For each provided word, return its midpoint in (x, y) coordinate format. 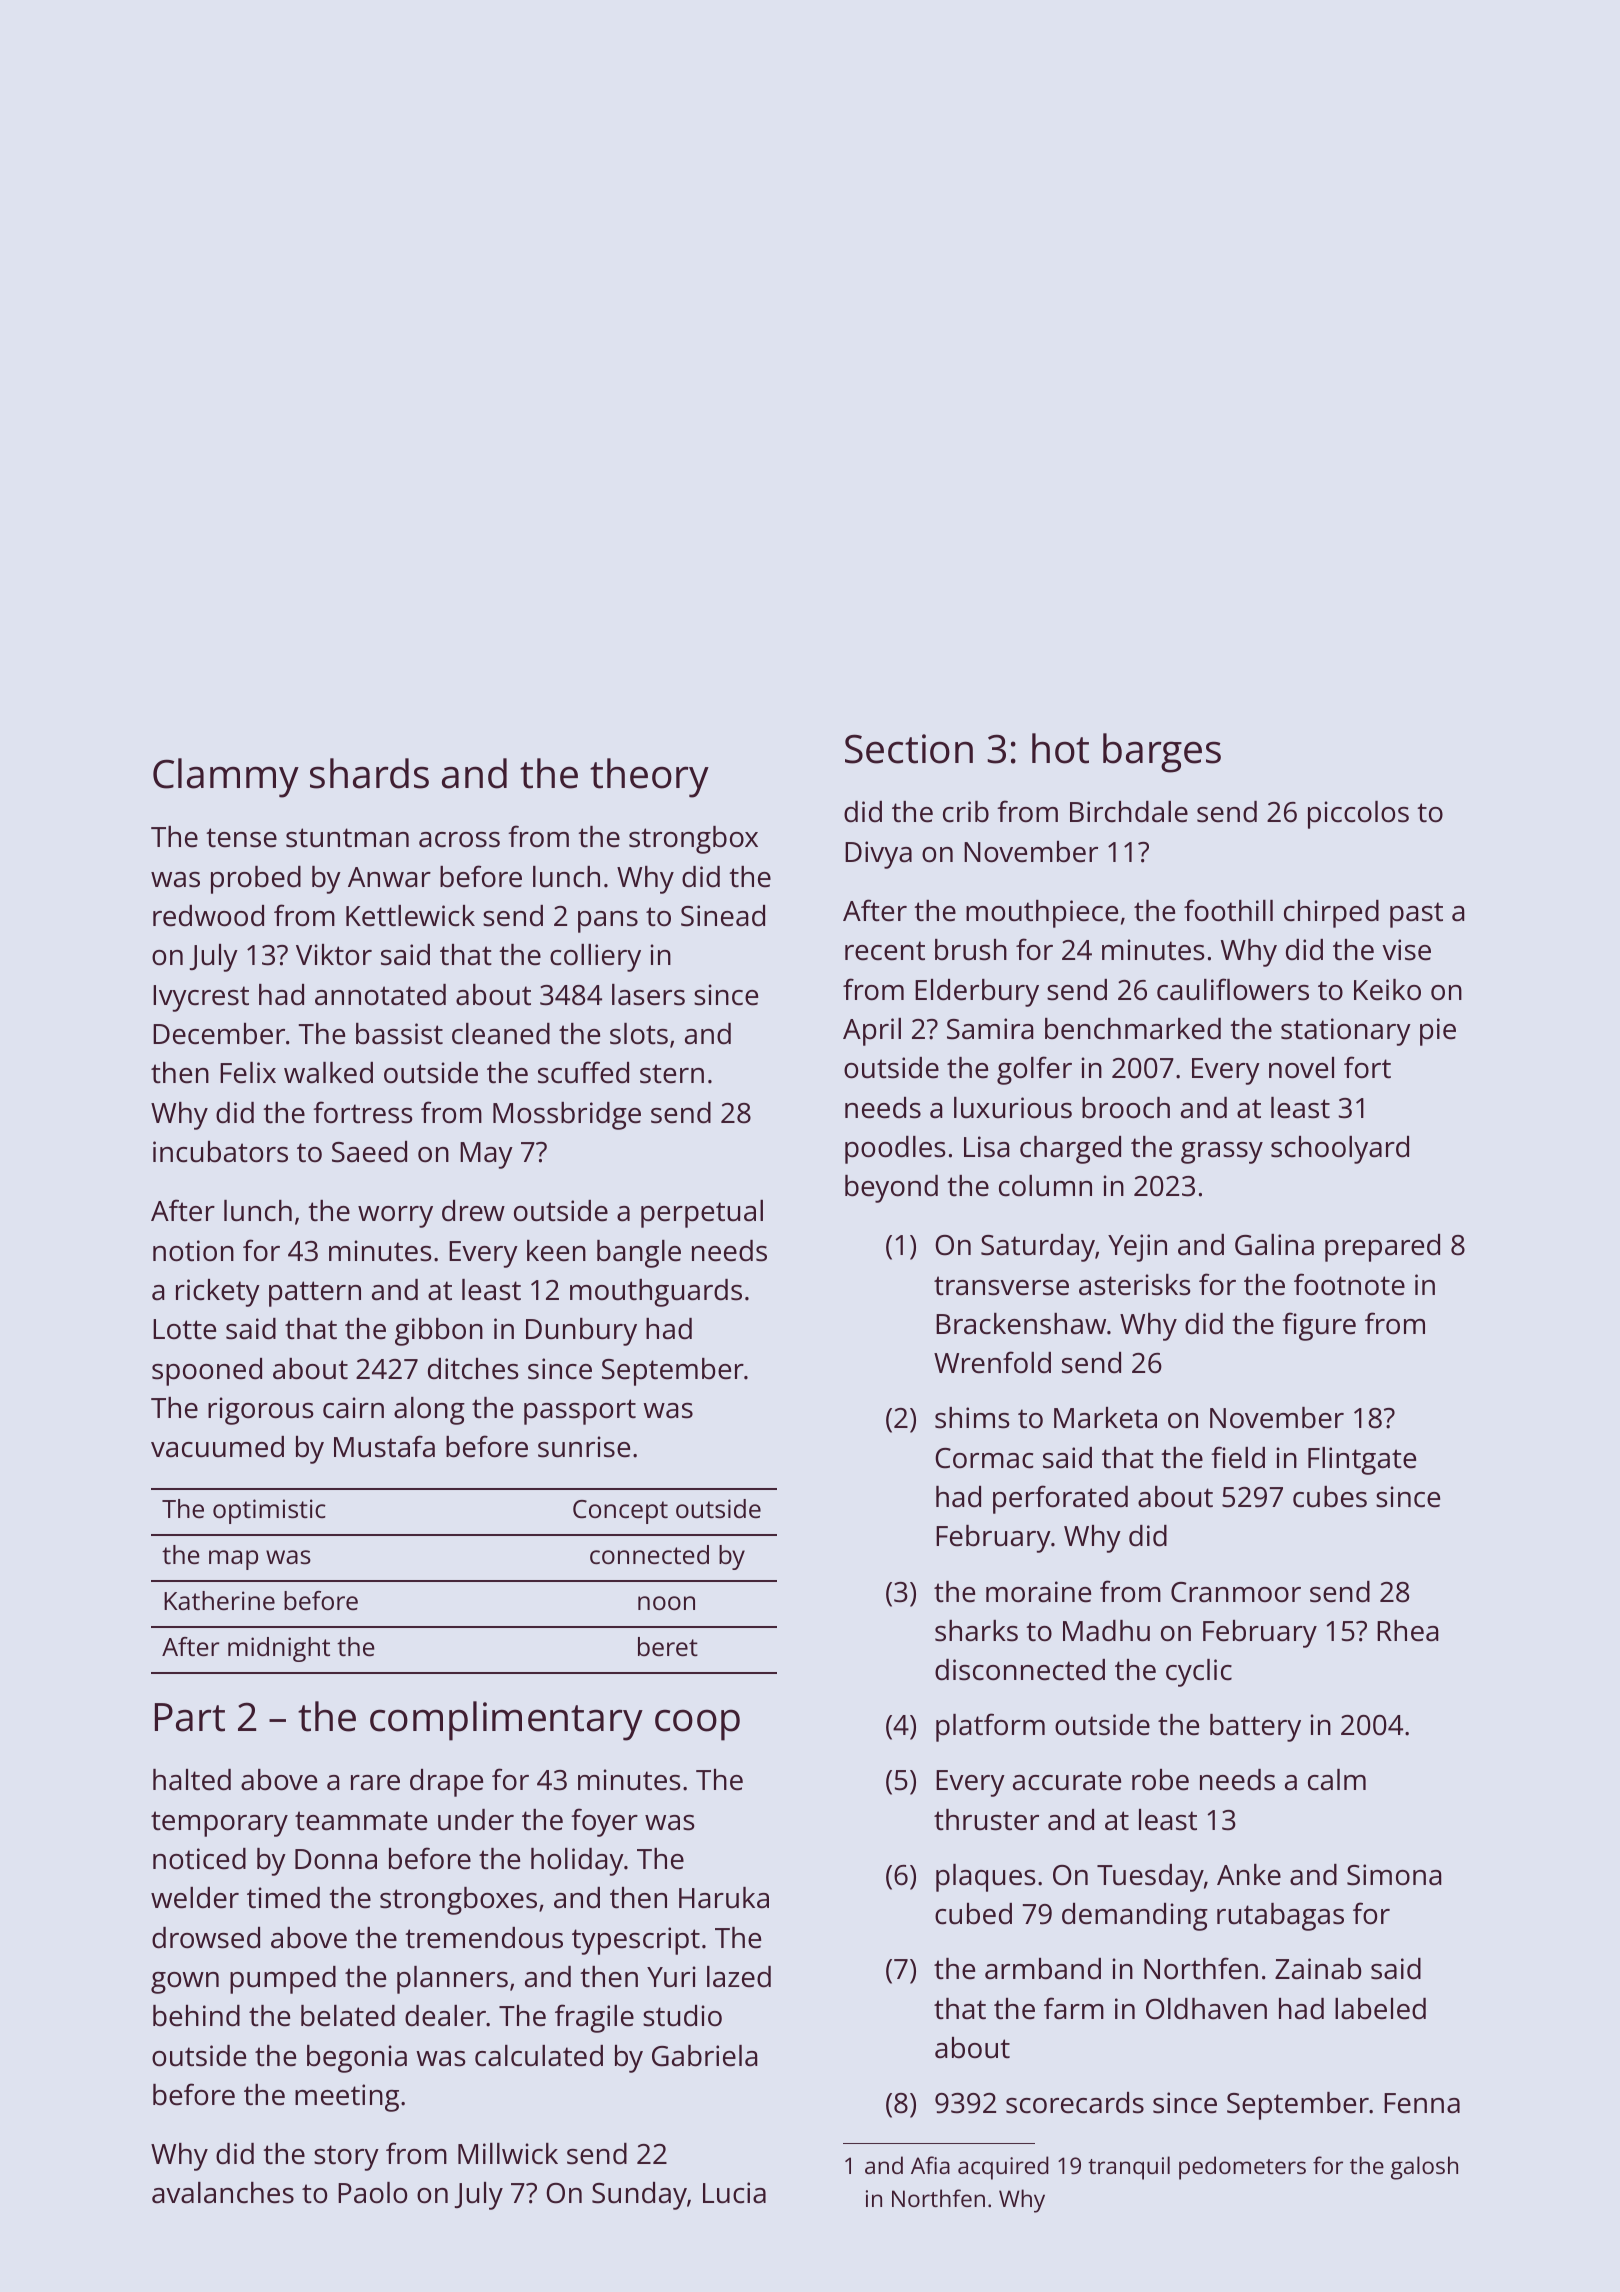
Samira (990, 1029)
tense (241, 838)
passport (580, 1412)
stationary (1346, 1032)
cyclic (1199, 1673)
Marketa (1105, 1418)
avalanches (223, 2193)
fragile (594, 2018)
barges (1162, 753)
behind (196, 2016)
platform (990, 1727)
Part (190, 1717)
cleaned (501, 1034)
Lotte (184, 1329)
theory (649, 778)
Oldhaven (1206, 2009)
